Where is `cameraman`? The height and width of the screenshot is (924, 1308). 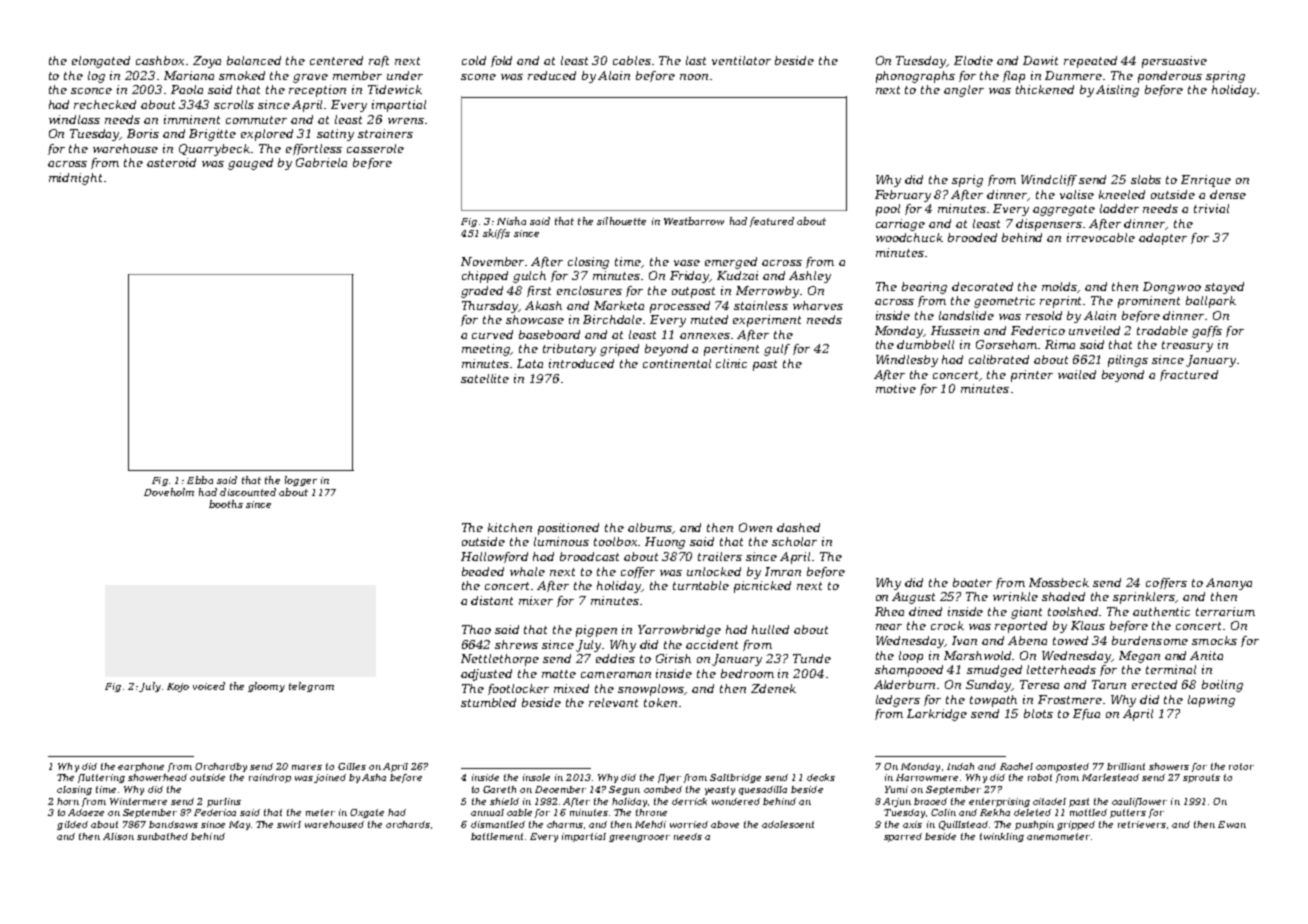 cameraman is located at coordinates (616, 675).
